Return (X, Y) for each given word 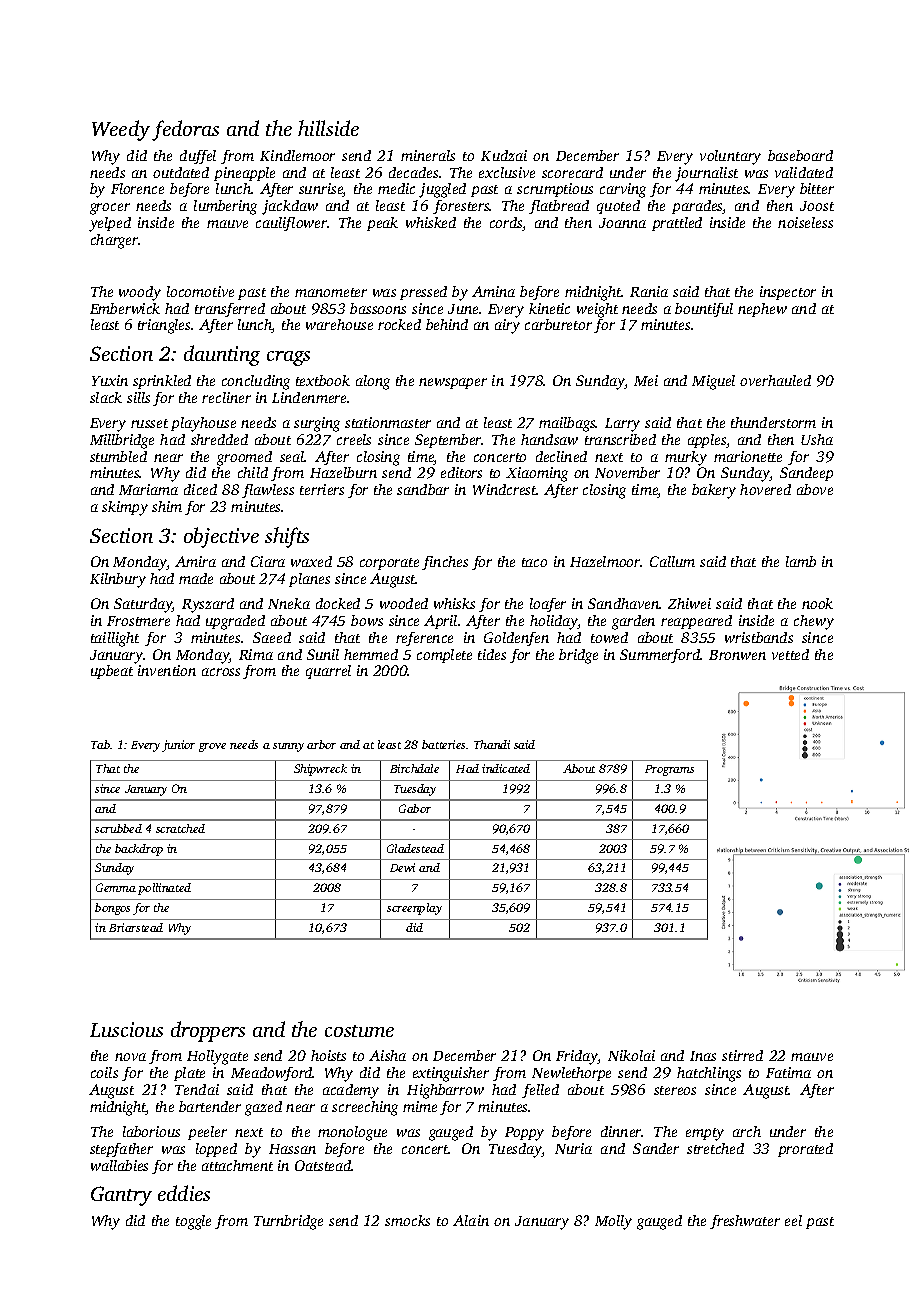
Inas (703, 1056)
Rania (649, 291)
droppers (208, 1031)
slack (106, 397)
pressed (423, 293)
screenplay (414, 909)
